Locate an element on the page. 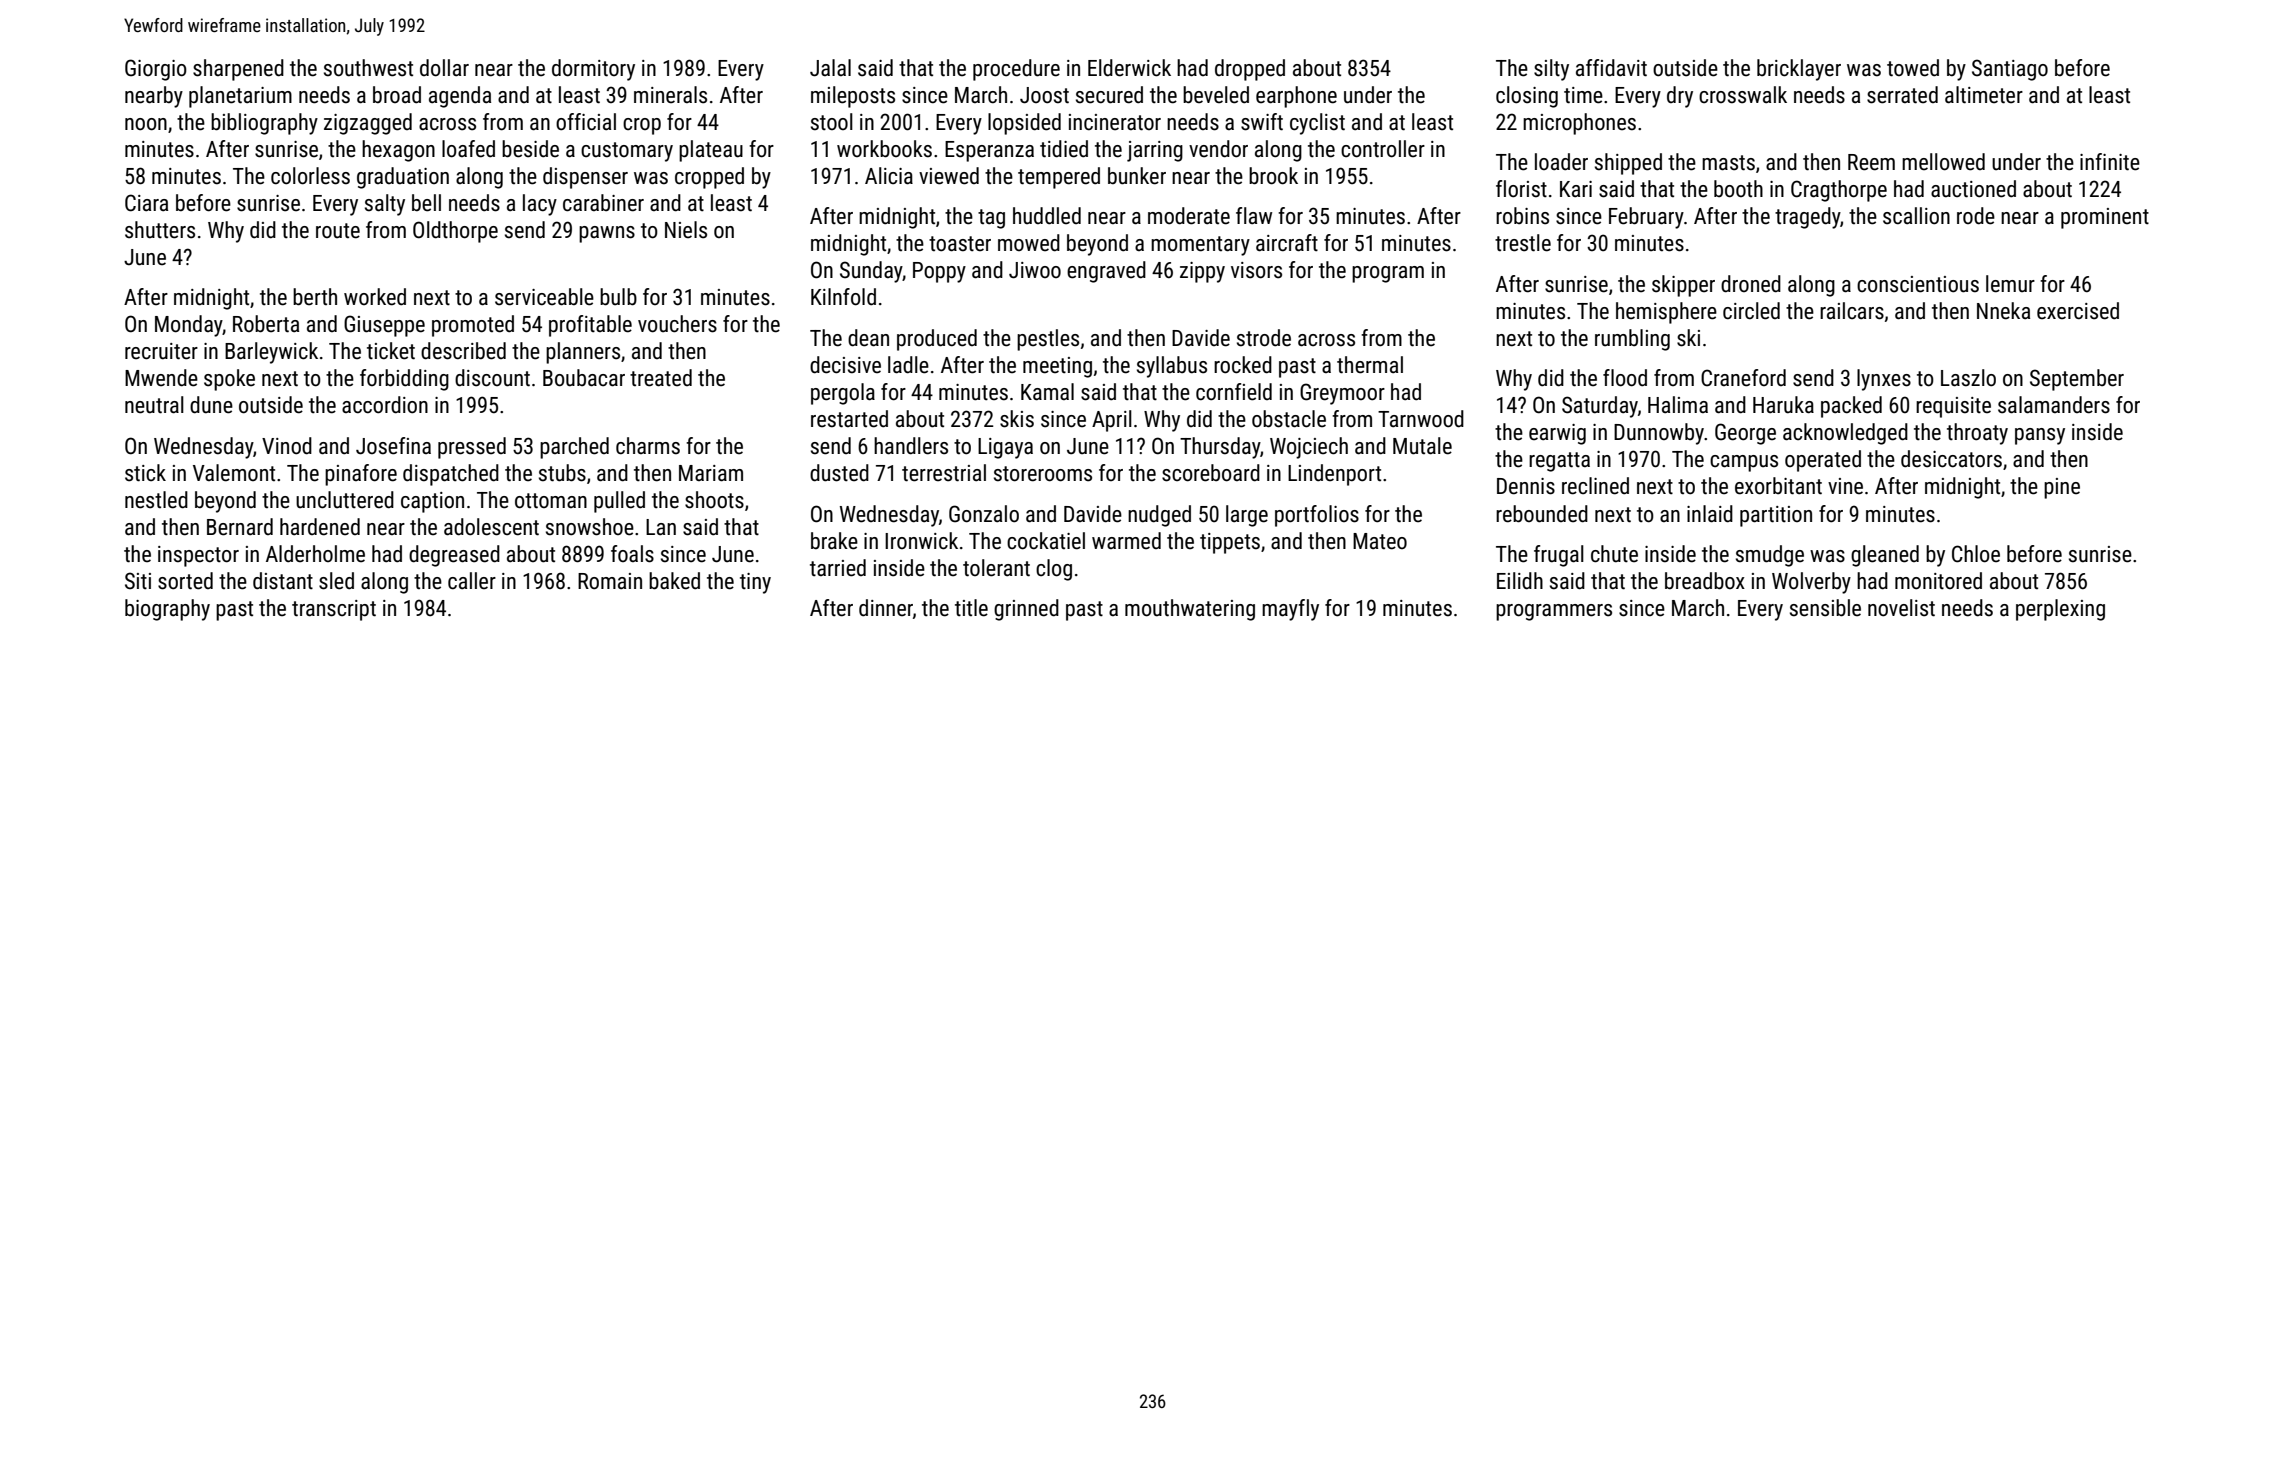 The height and width of the image is (1474, 2278). sensible is located at coordinates (1825, 608).
